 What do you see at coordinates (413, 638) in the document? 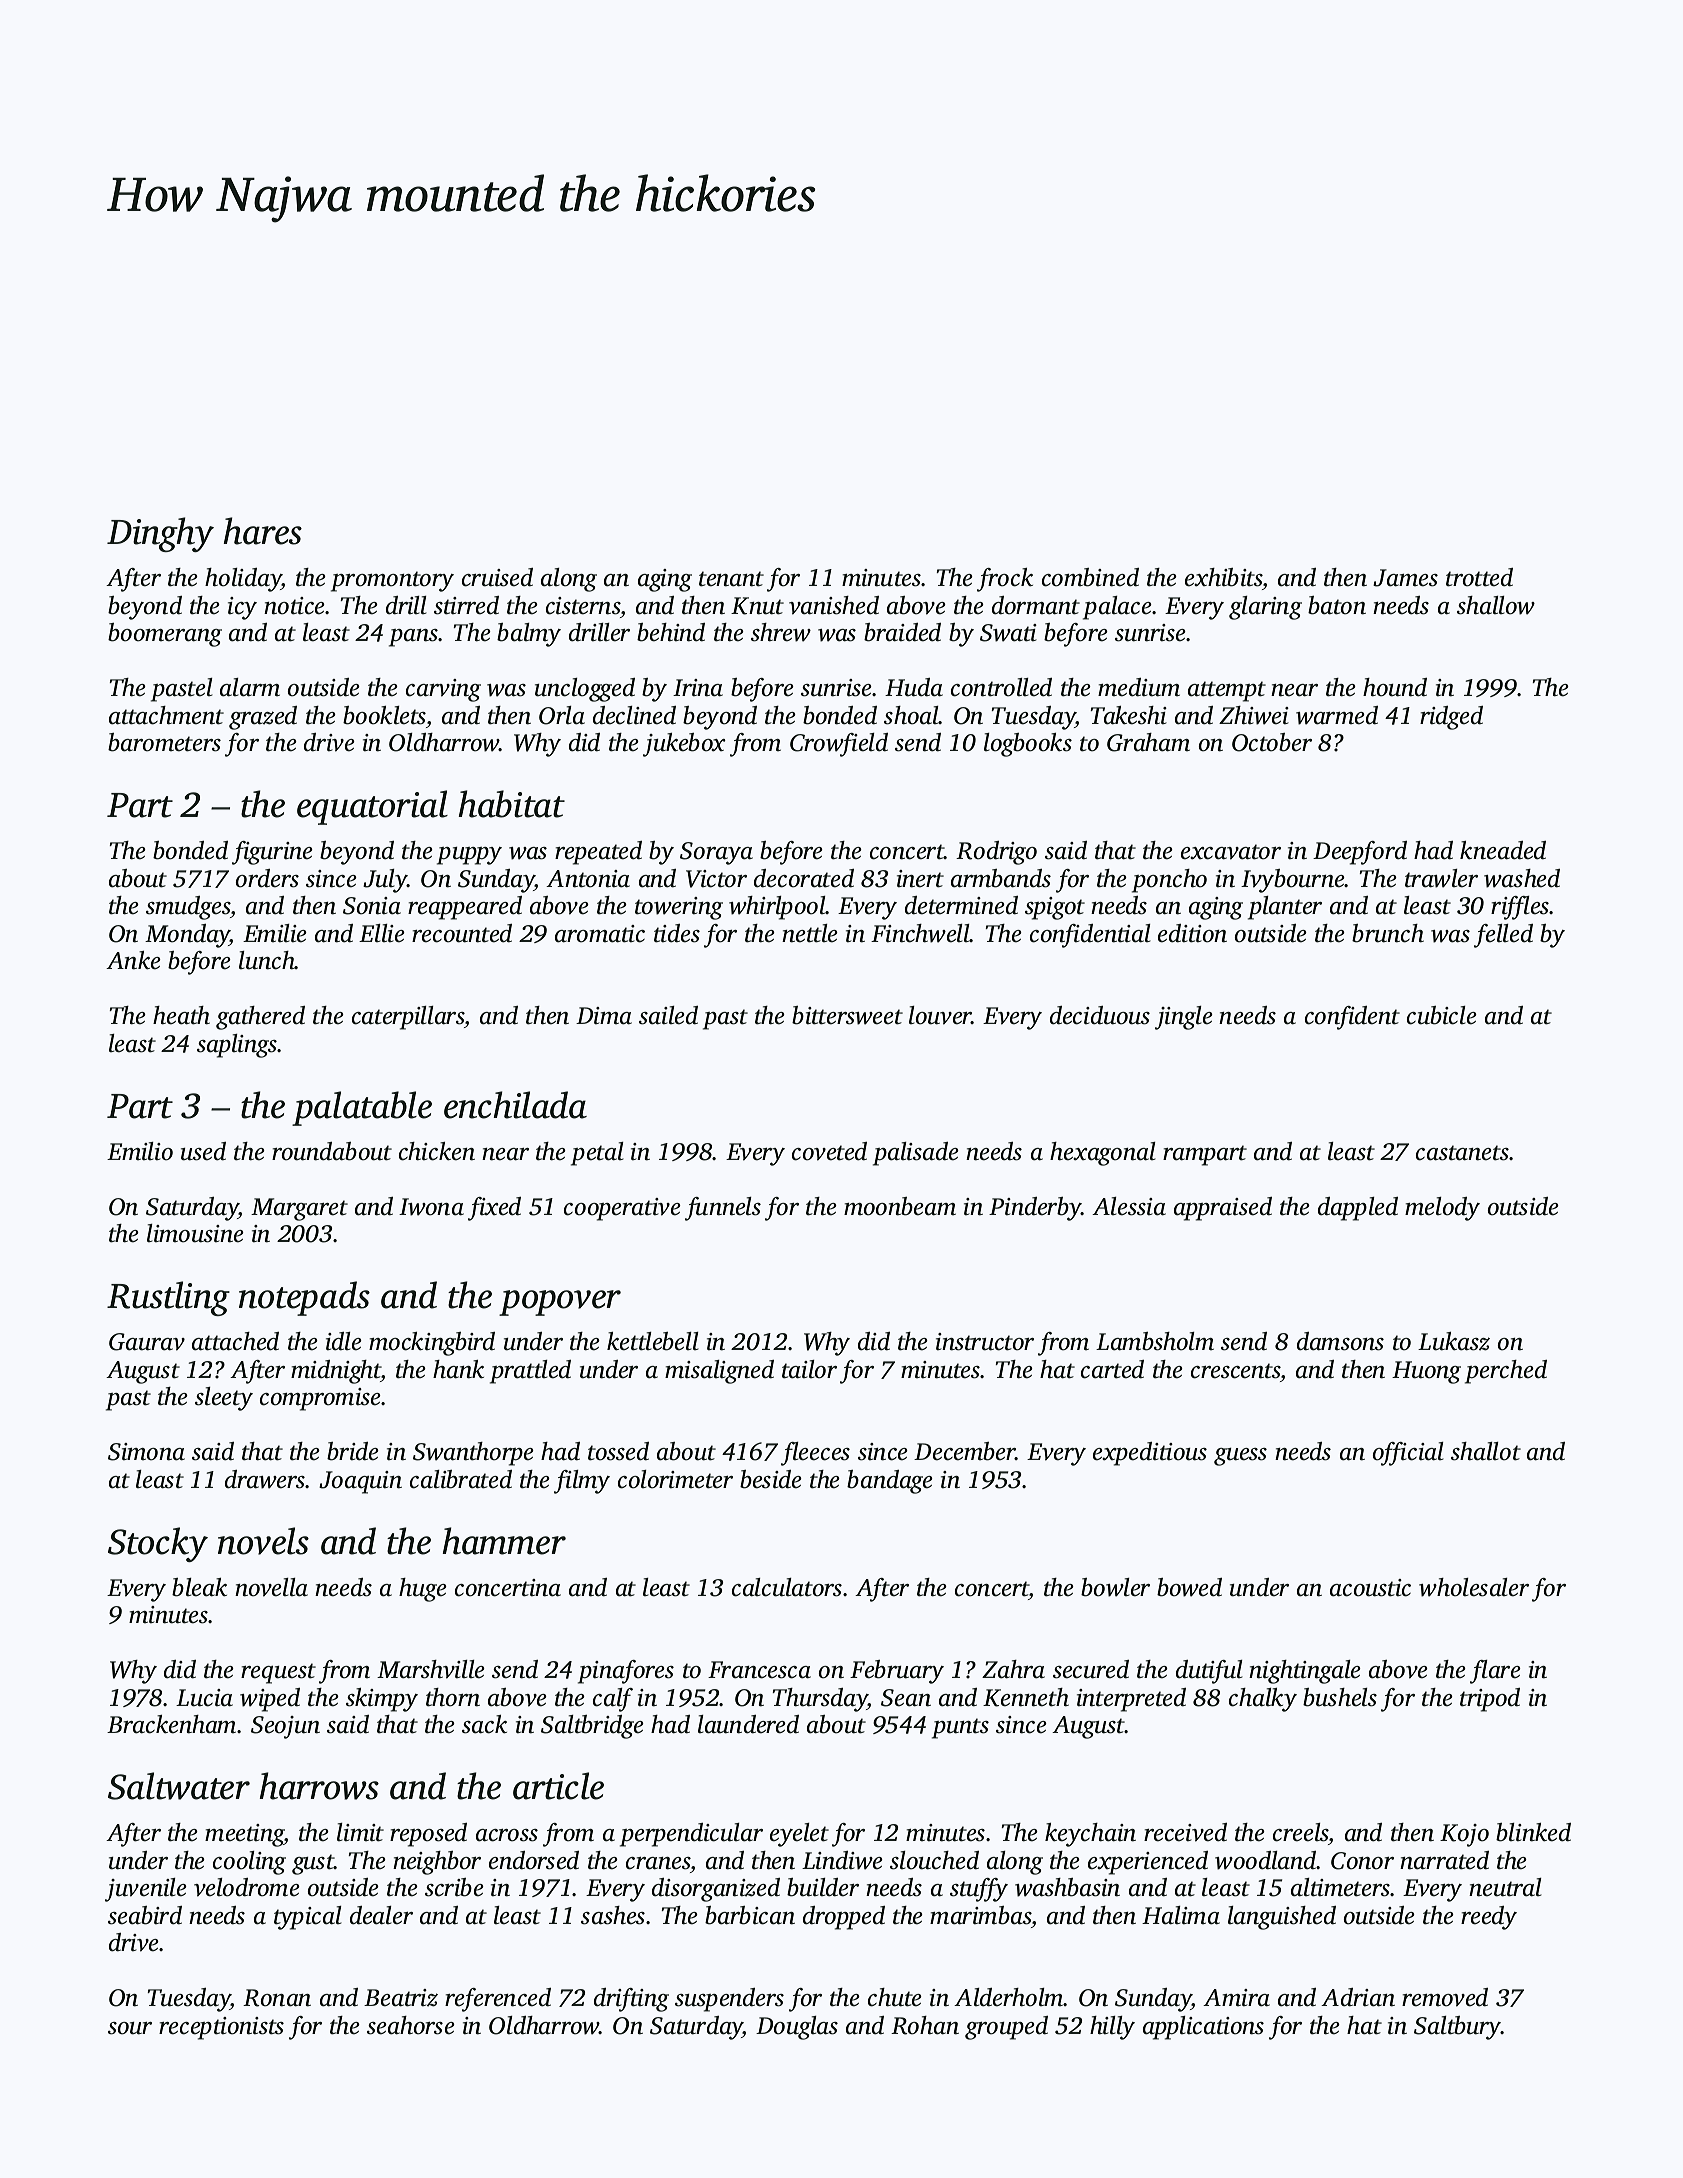
I see `pans` at bounding box center [413, 638].
